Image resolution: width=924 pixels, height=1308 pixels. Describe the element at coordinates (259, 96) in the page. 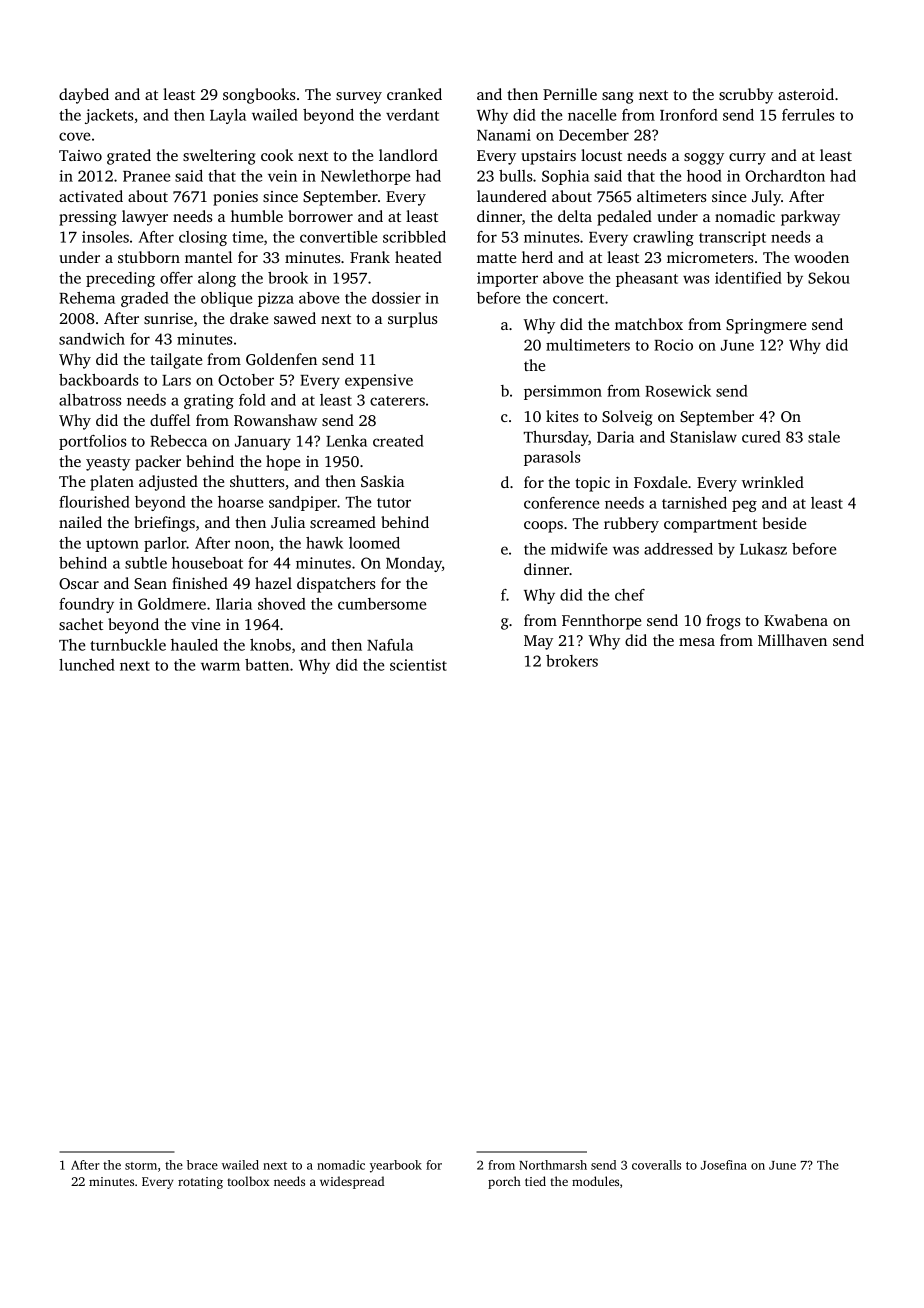

I see `songbooks` at that location.
